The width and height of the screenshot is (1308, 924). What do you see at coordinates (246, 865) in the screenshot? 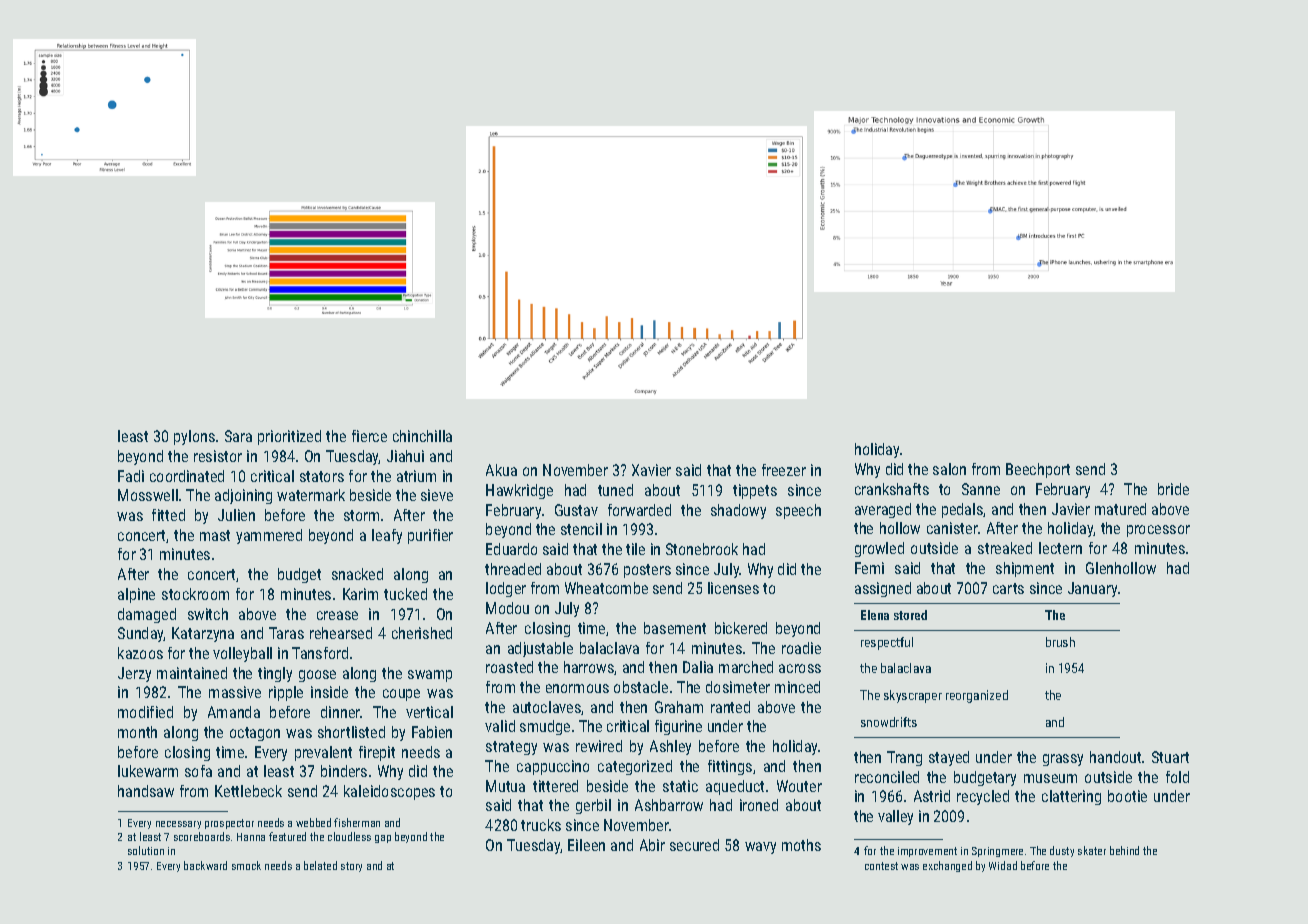
I see `smock` at bounding box center [246, 865].
